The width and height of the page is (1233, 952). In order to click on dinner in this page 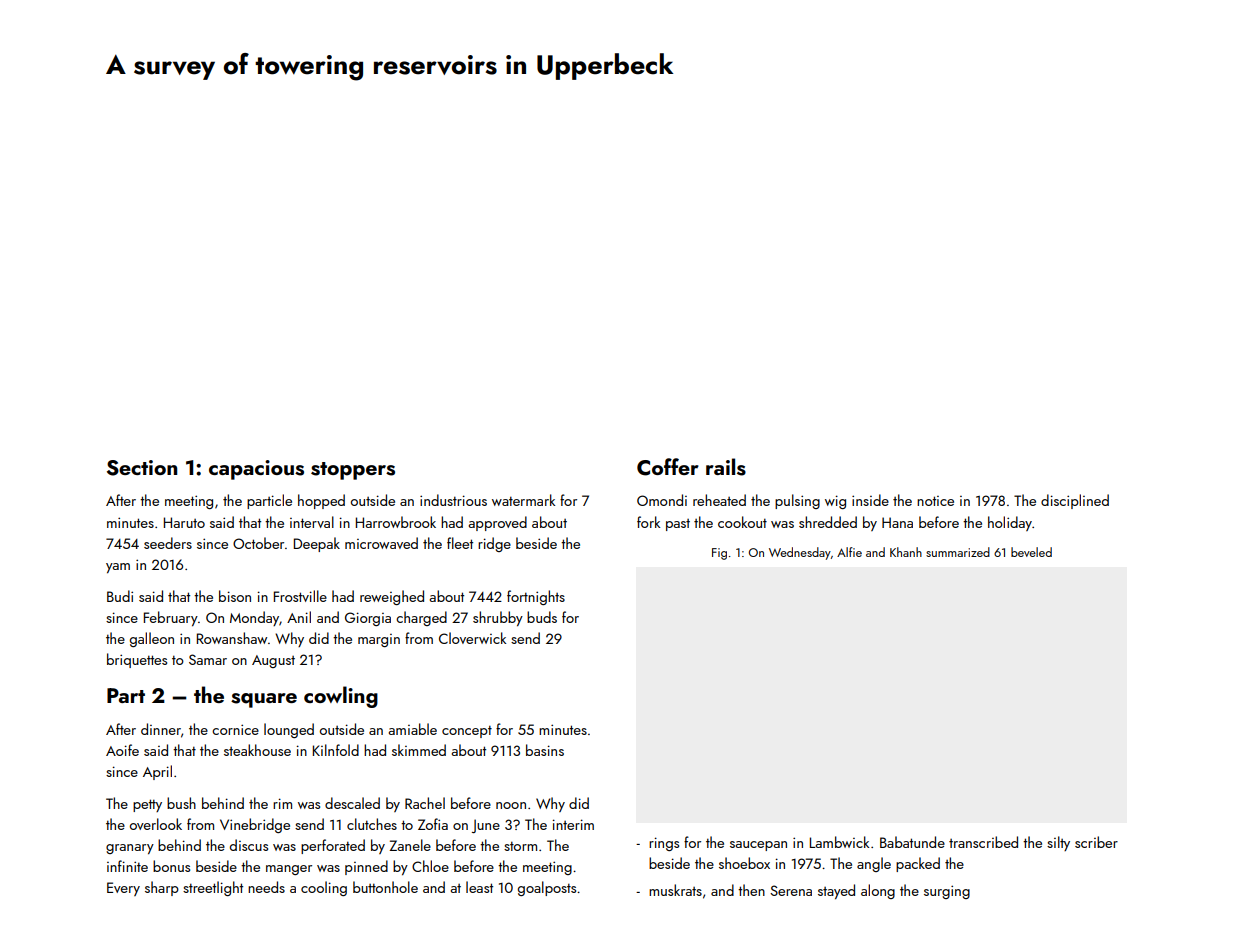, I will do `click(161, 729)`.
